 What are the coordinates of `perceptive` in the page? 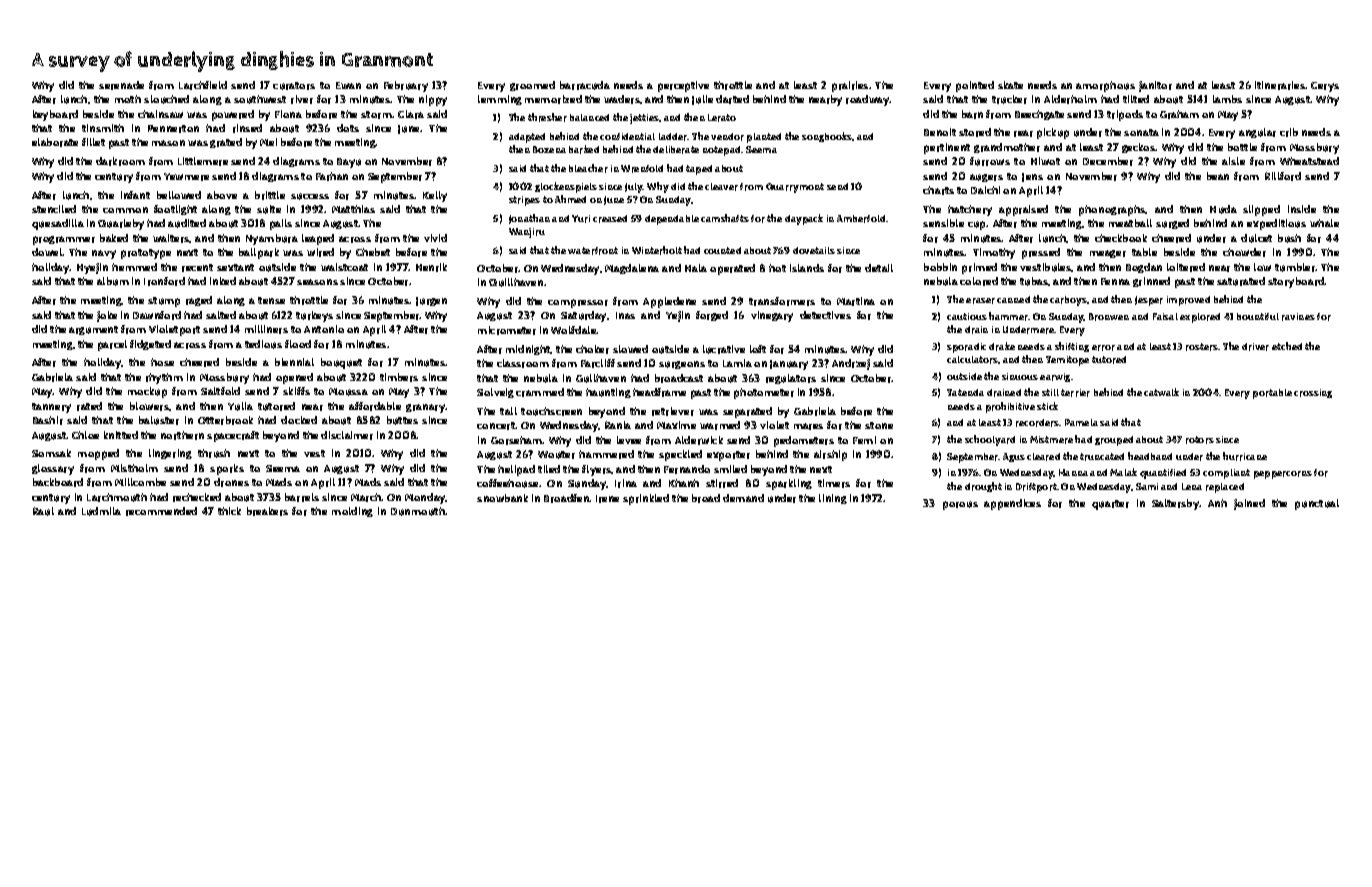 It's located at (683, 86).
